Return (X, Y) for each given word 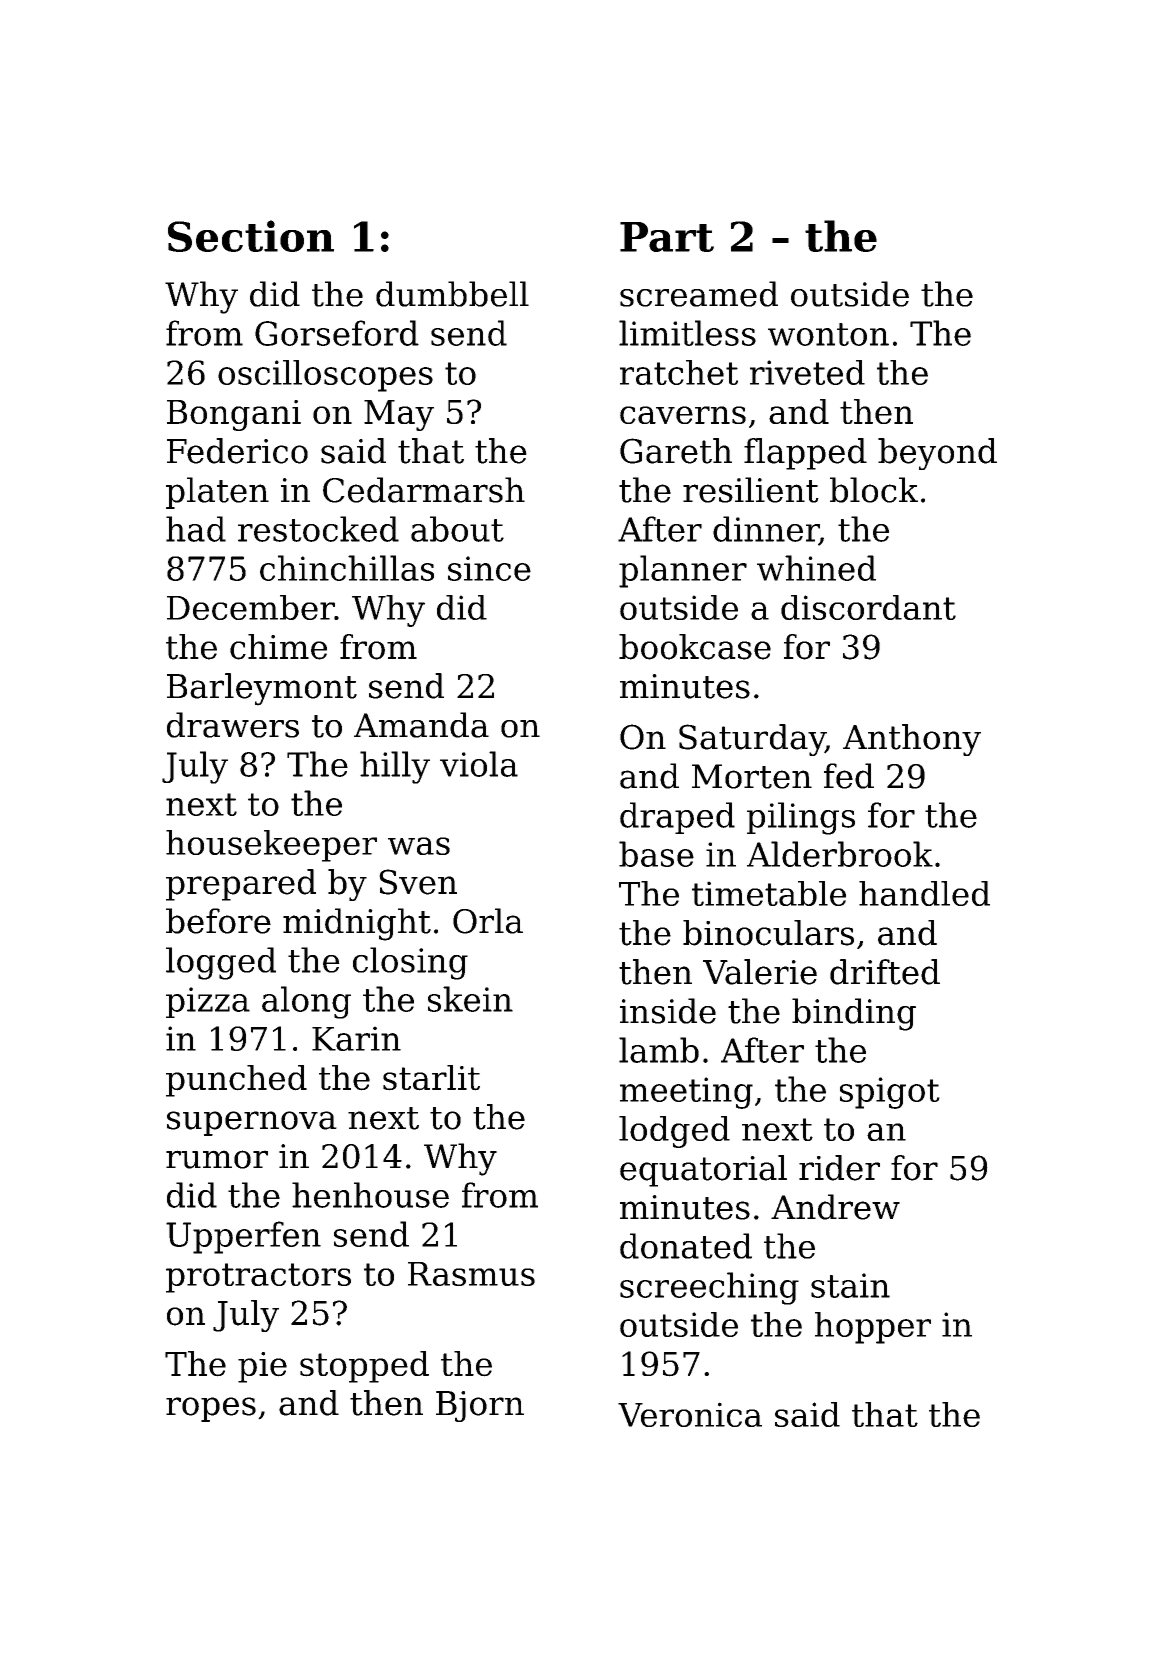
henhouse (370, 1195)
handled (924, 893)
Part (667, 237)
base (656, 854)
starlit (431, 1078)
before (218, 921)
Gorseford (337, 333)
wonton (828, 334)
